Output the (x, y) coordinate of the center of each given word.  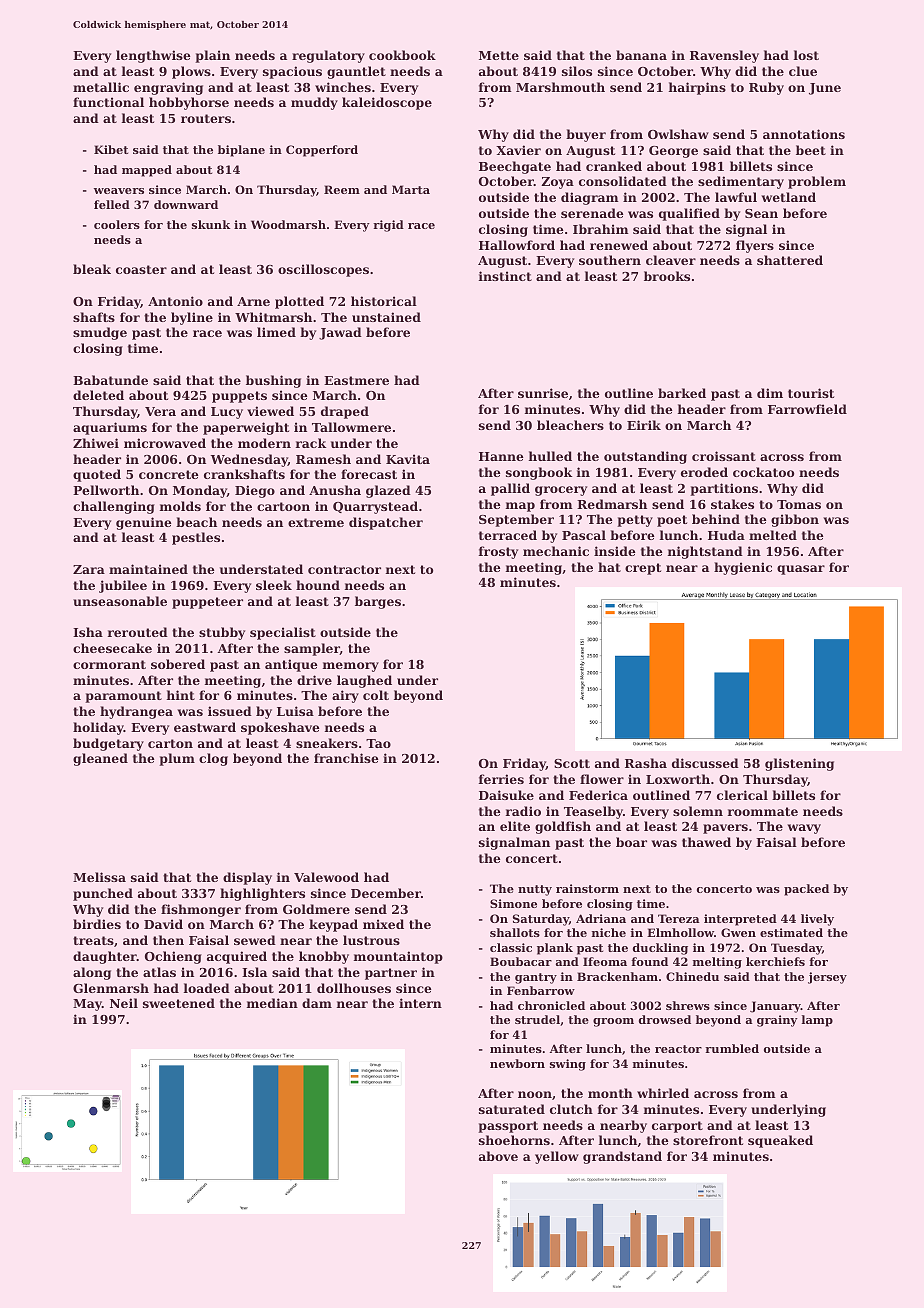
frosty (498, 552)
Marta (411, 189)
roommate (763, 811)
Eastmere (356, 380)
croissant (724, 456)
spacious (292, 72)
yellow (557, 1157)
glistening (799, 764)
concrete (168, 474)
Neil (124, 1003)
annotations (804, 134)
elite (515, 826)
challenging (114, 507)
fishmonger (201, 910)
